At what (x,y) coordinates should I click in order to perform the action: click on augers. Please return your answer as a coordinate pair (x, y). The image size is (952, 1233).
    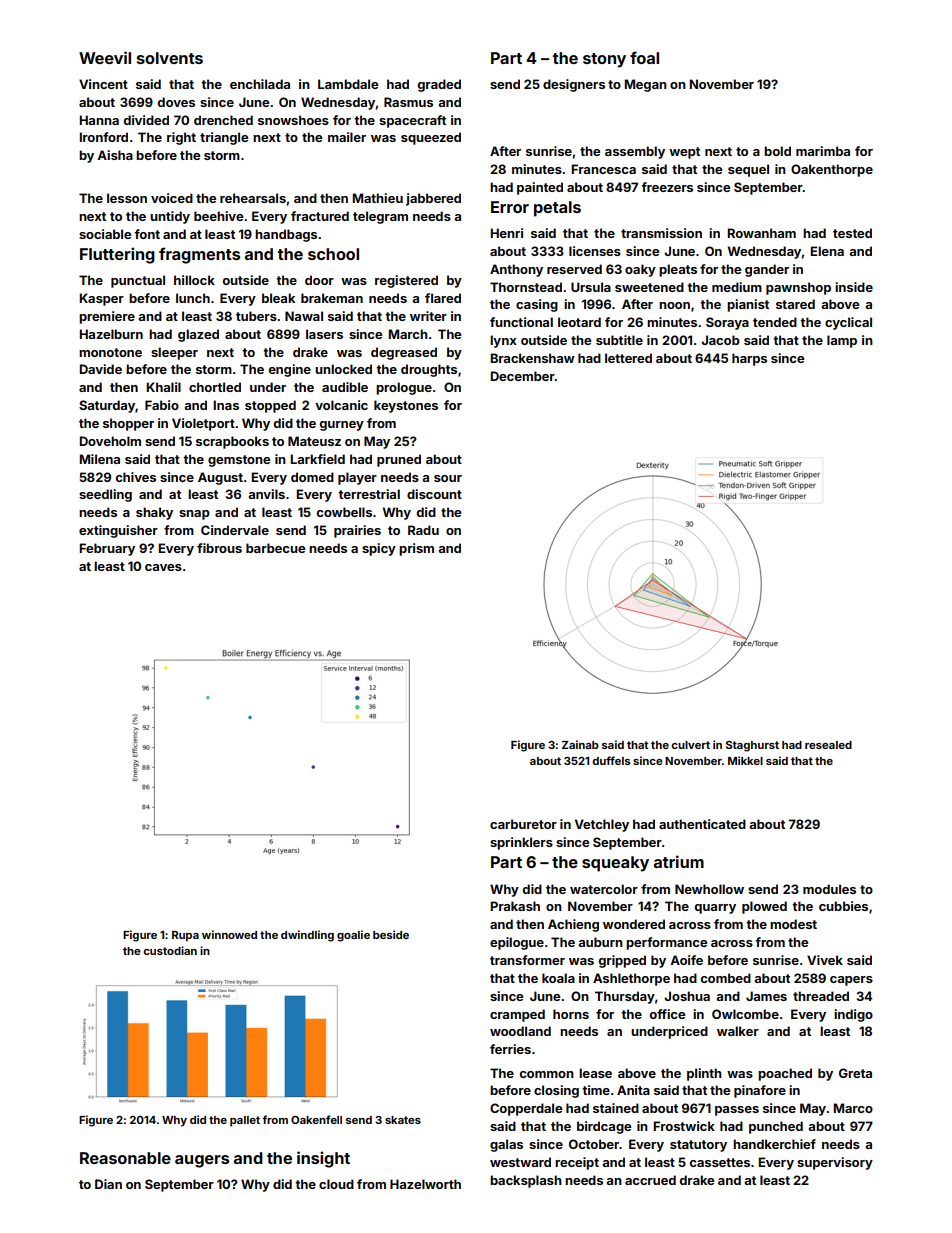
    Looking at the image, I should click on (202, 1161).
